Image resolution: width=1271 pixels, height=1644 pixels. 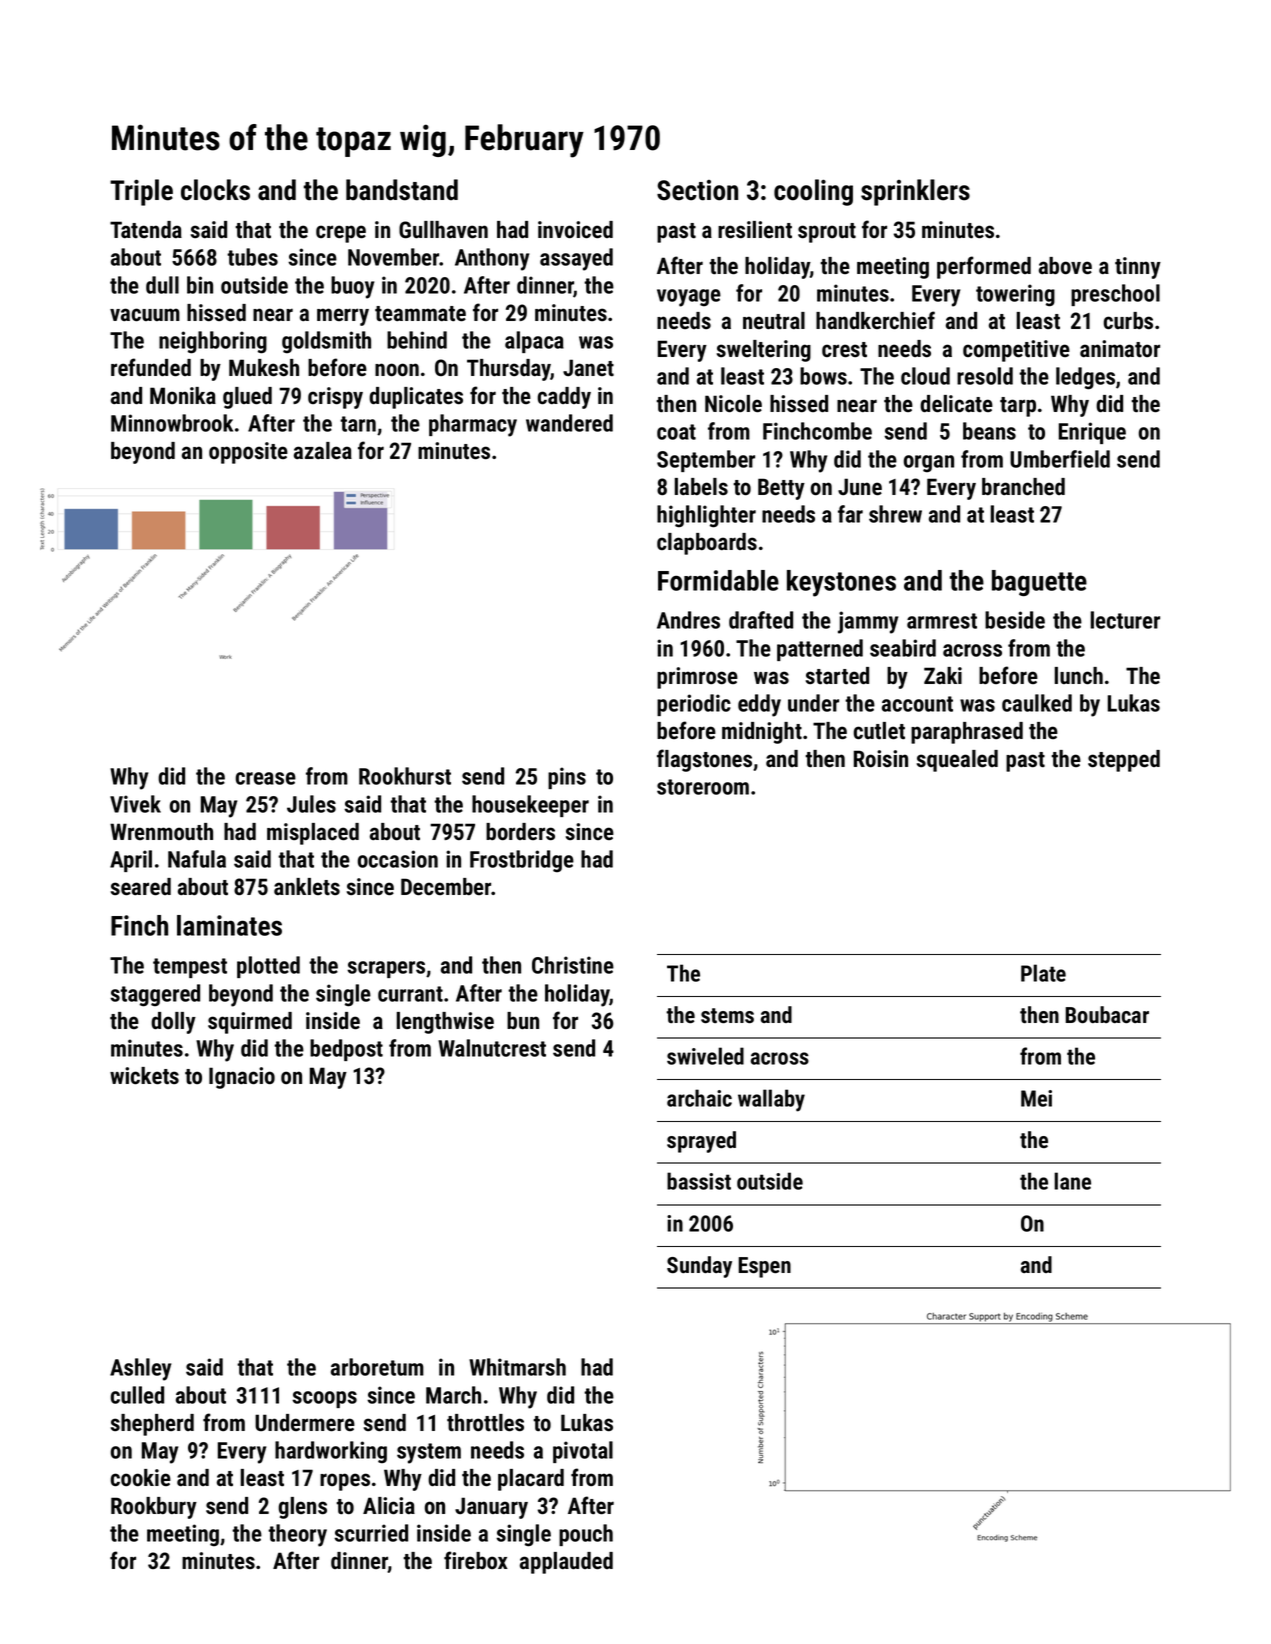 What do you see at coordinates (764, 1267) in the screenshot?
I see `Espen` at bounding box center [764, 1267].
